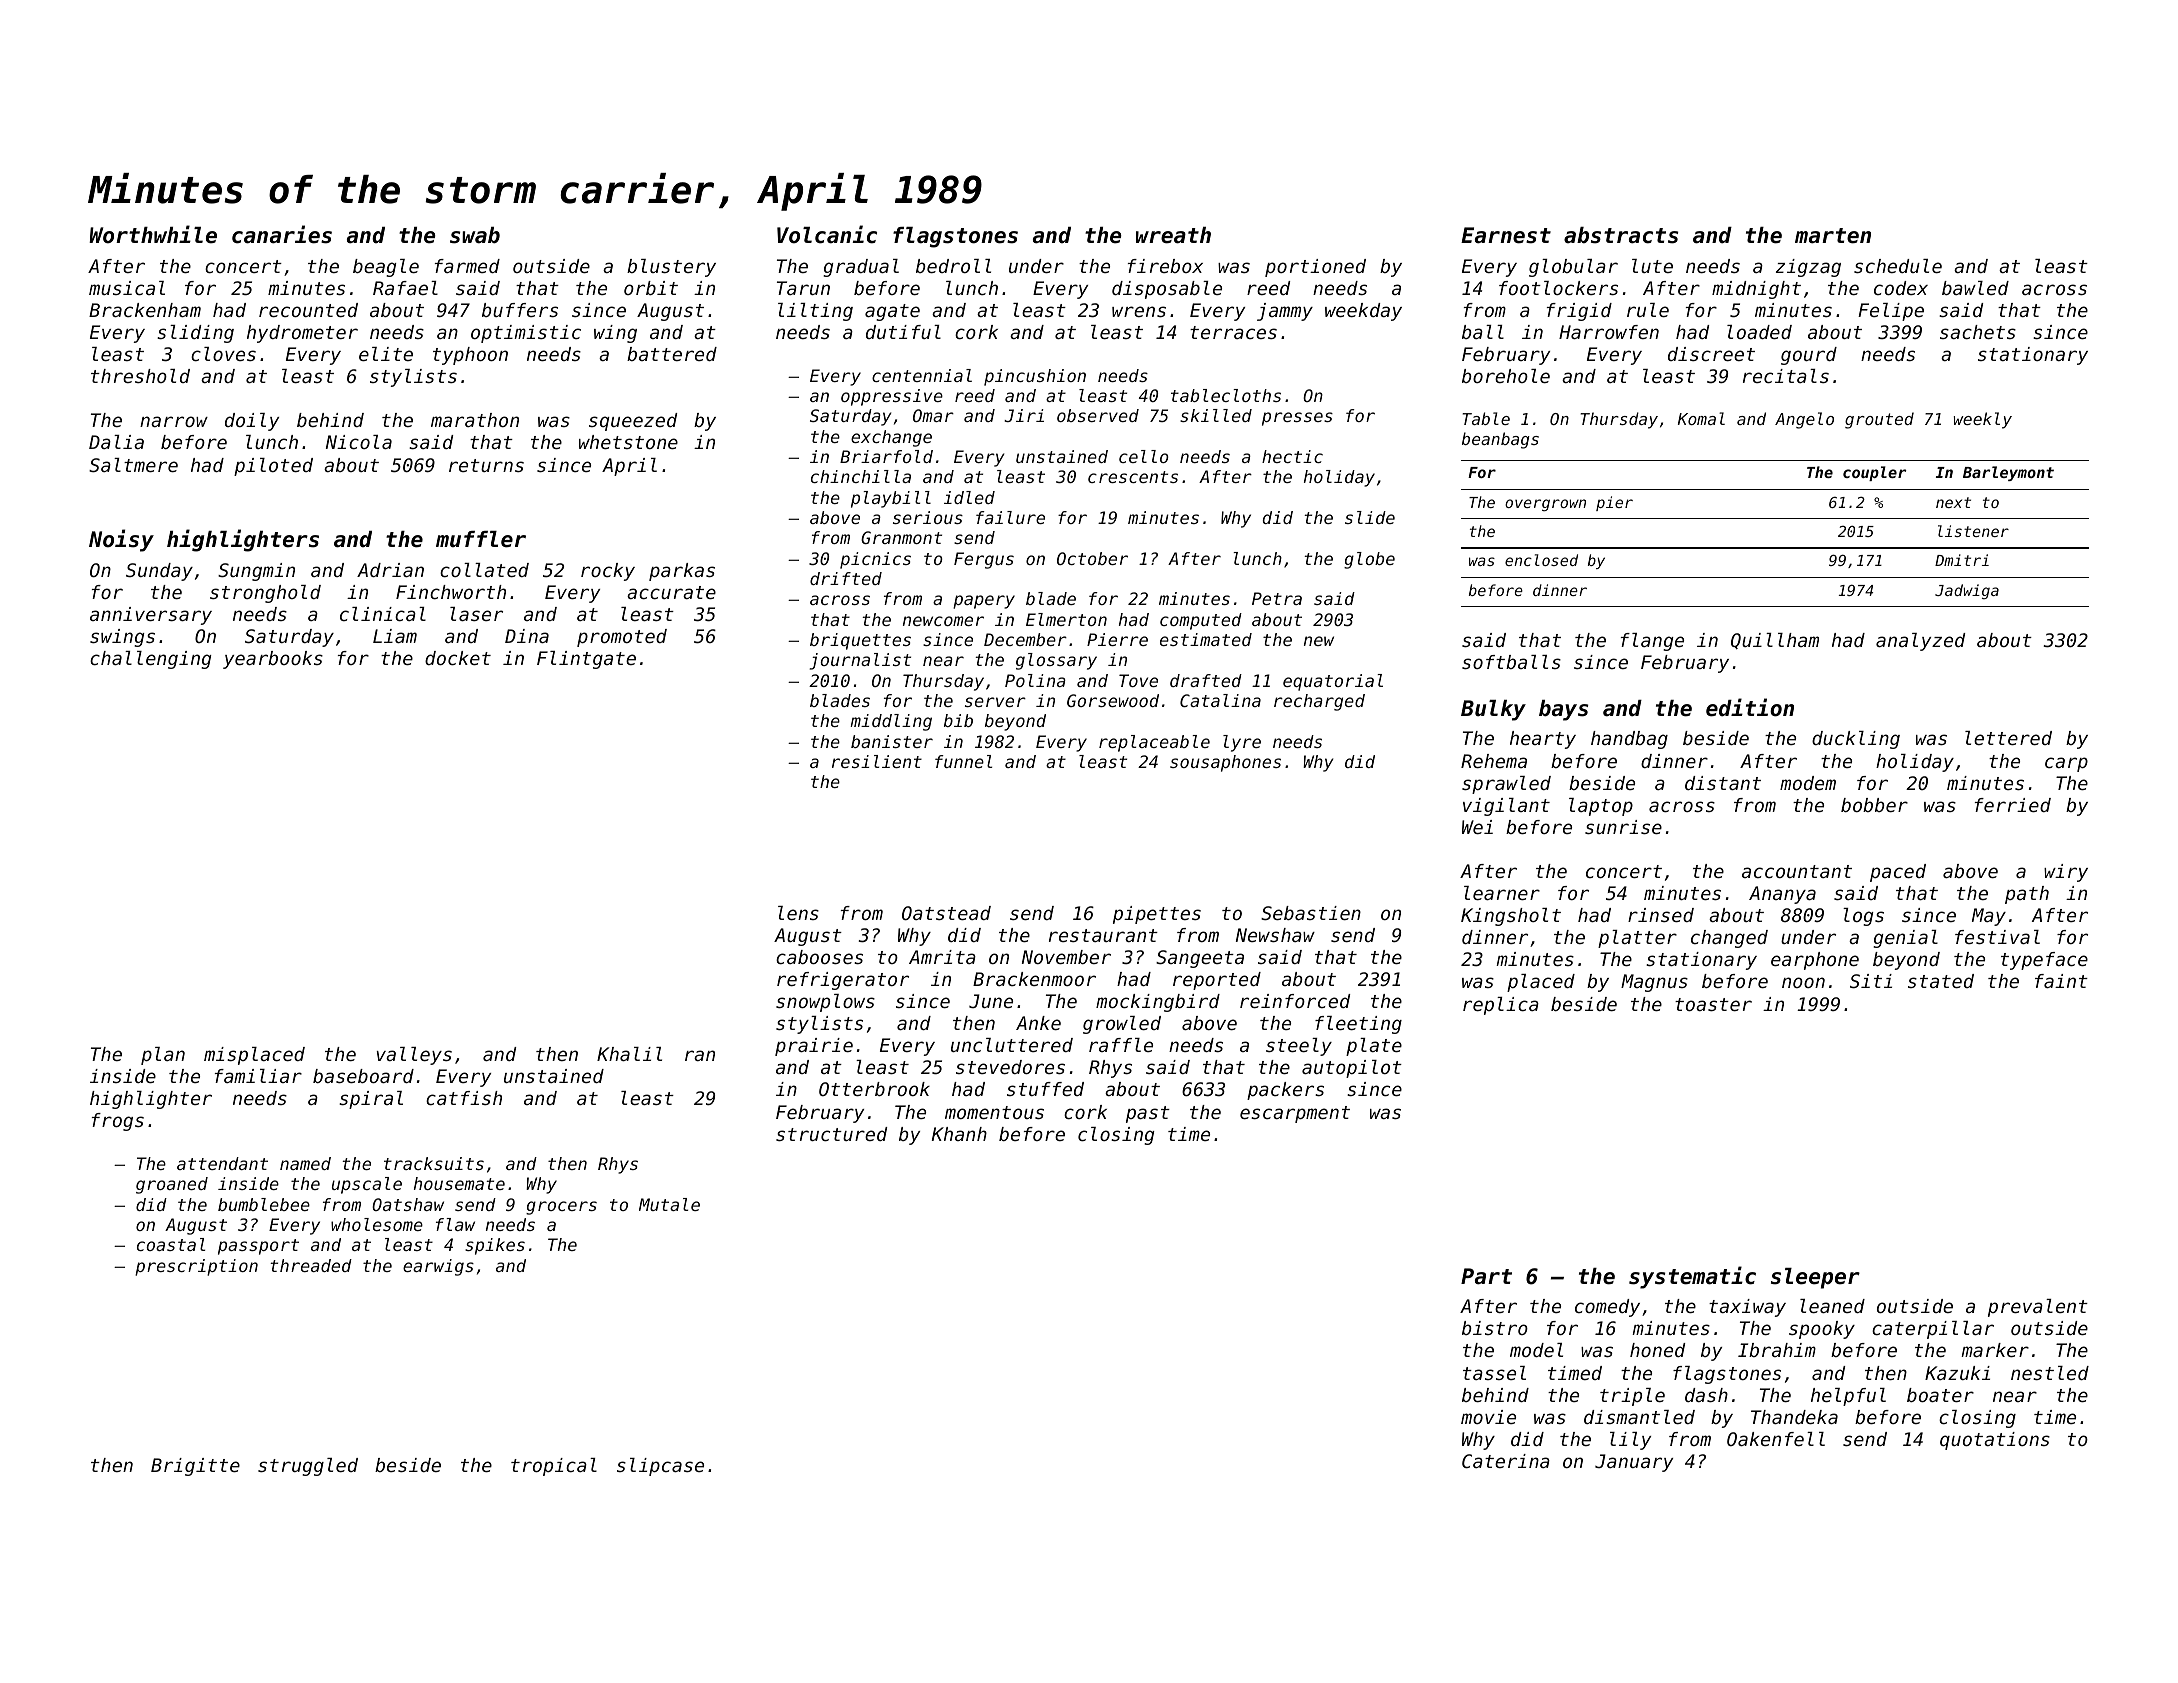 This screenshot has width=2178, height=1683. I want to click on spikes, so click(495, 1246).
